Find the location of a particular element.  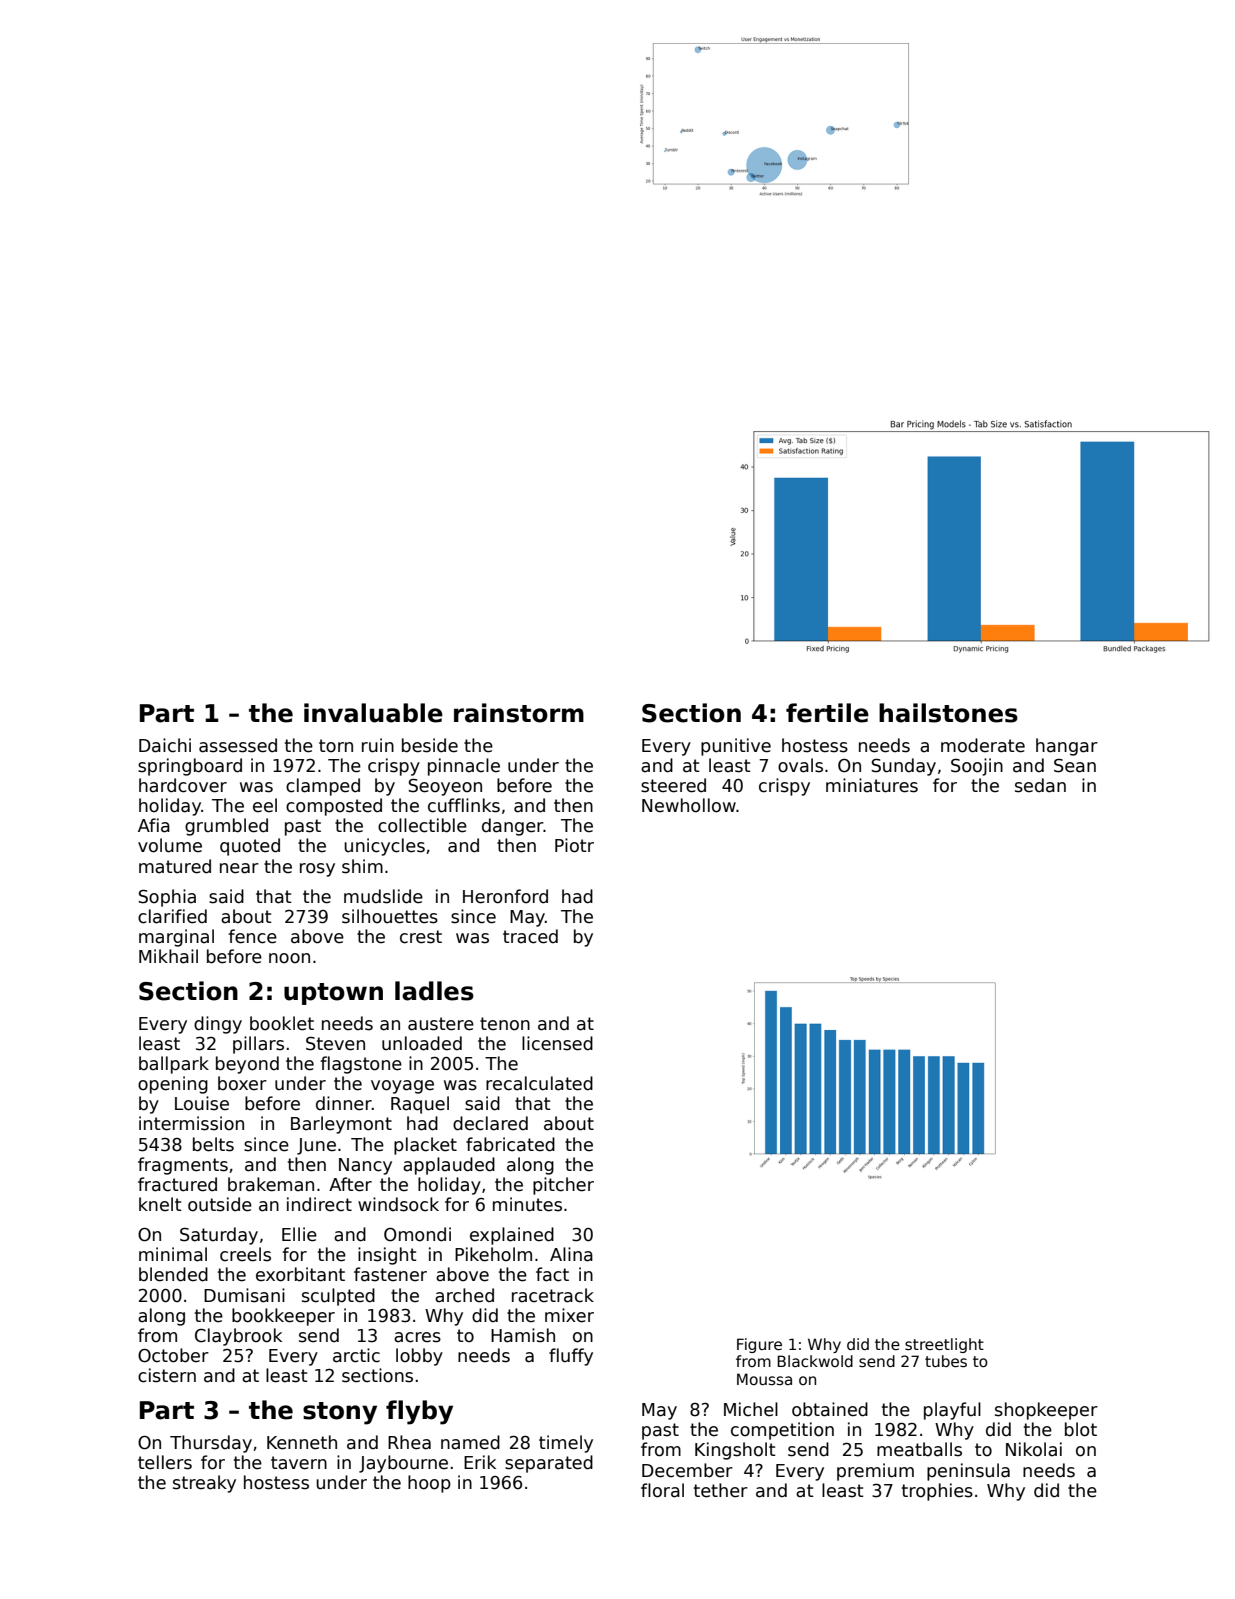

licensed is located at coordinates (557, 1043).
